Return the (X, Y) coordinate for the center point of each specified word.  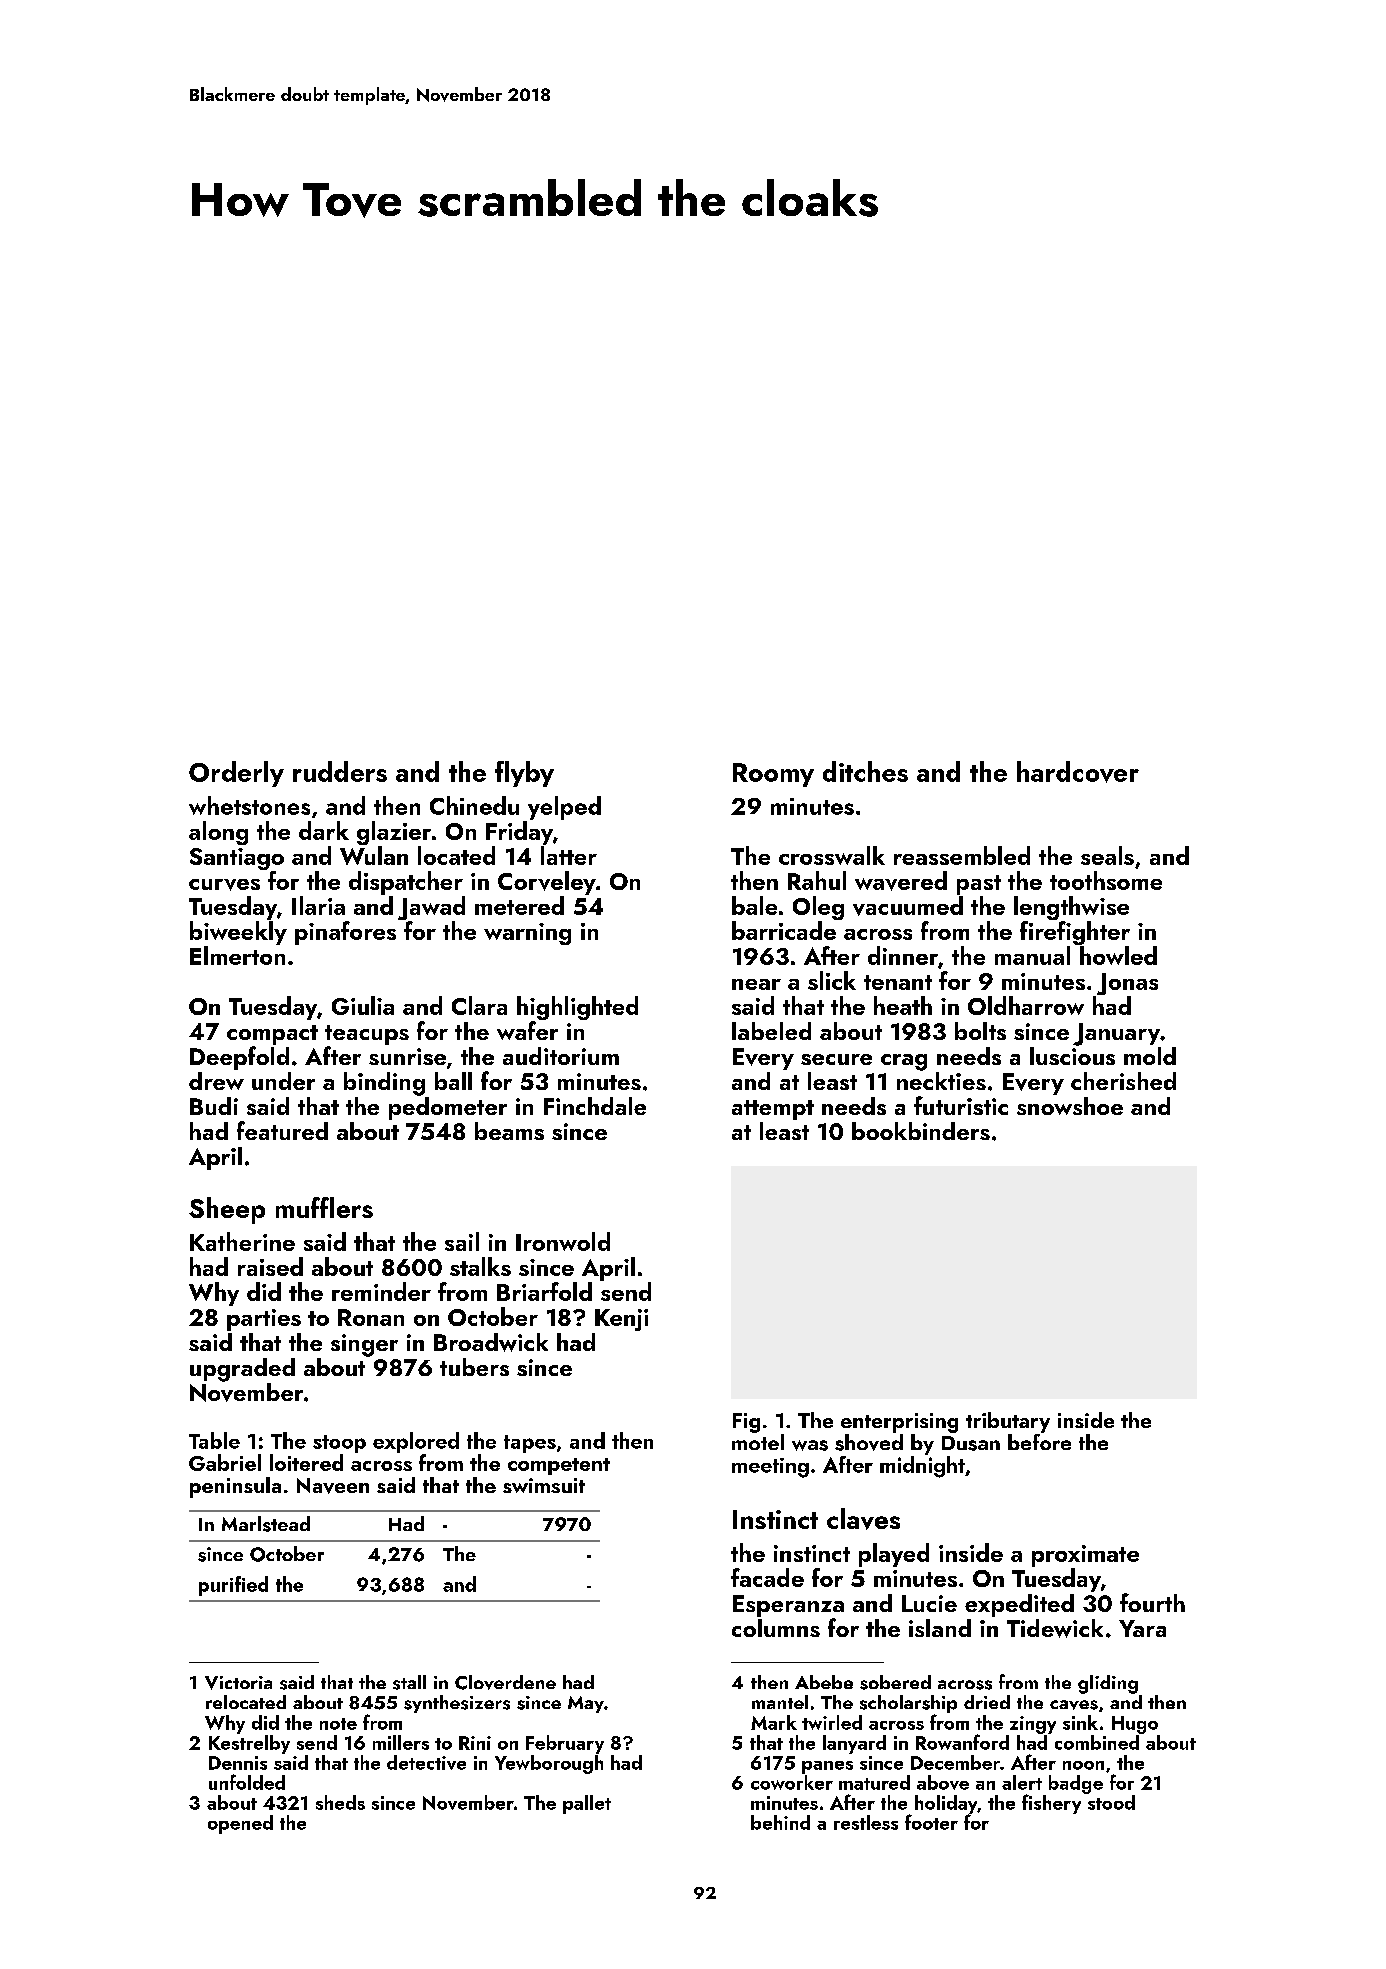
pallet (587, 1804)
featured (282, 1130)
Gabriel (225, 1462)
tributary (1008, 1422)
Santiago (237, 859)
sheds (340, 1802)
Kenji (621, 1320)
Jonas (1127, 984)
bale (754, 905)
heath (903, 1005)
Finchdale (595, 1106)
